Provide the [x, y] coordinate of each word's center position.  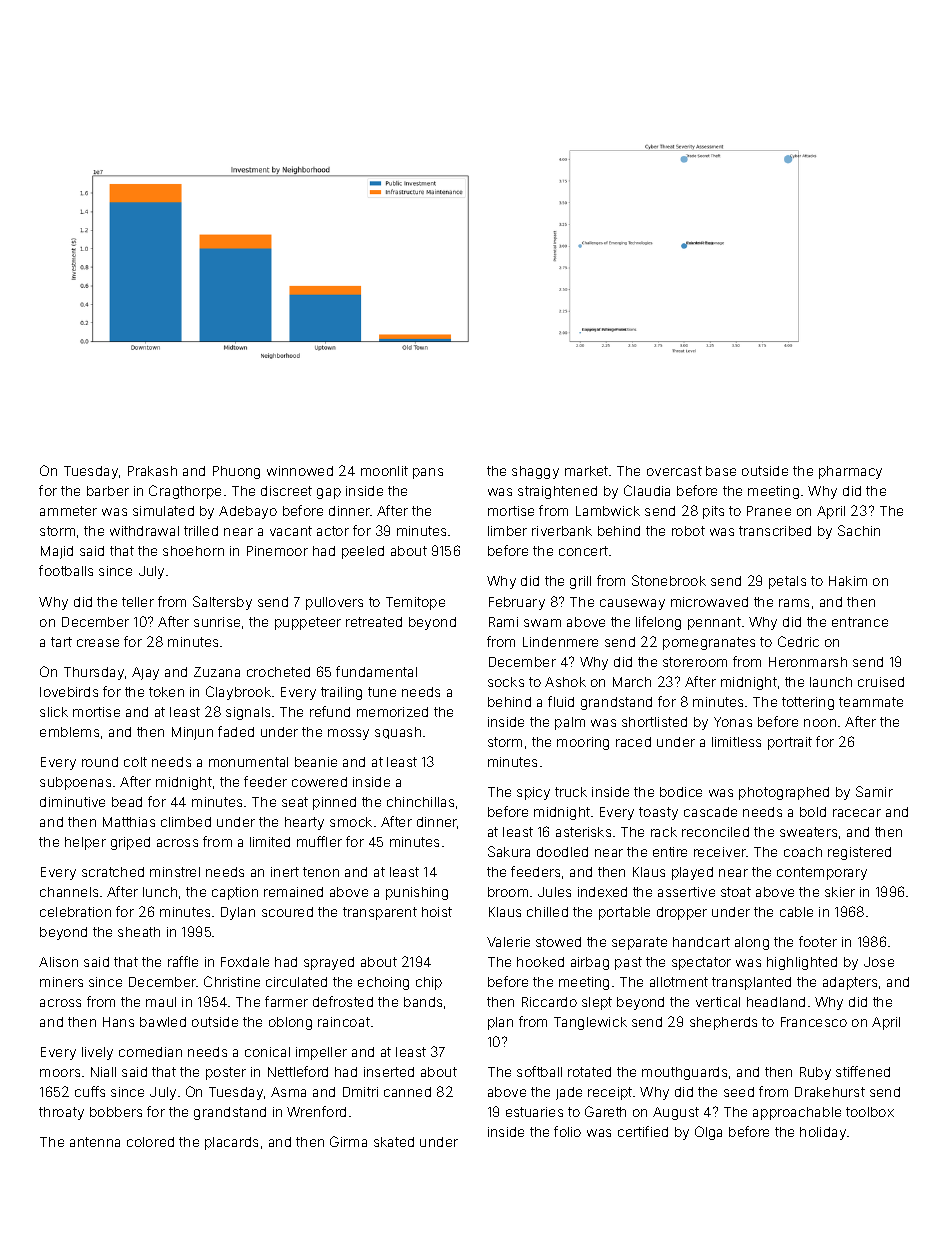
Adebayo [248, 512]
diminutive [72, 802]
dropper [682, 913]
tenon [321, 872]
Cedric [798, 641]
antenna [95, 1142]
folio [567, 1131]
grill [580, 582]
